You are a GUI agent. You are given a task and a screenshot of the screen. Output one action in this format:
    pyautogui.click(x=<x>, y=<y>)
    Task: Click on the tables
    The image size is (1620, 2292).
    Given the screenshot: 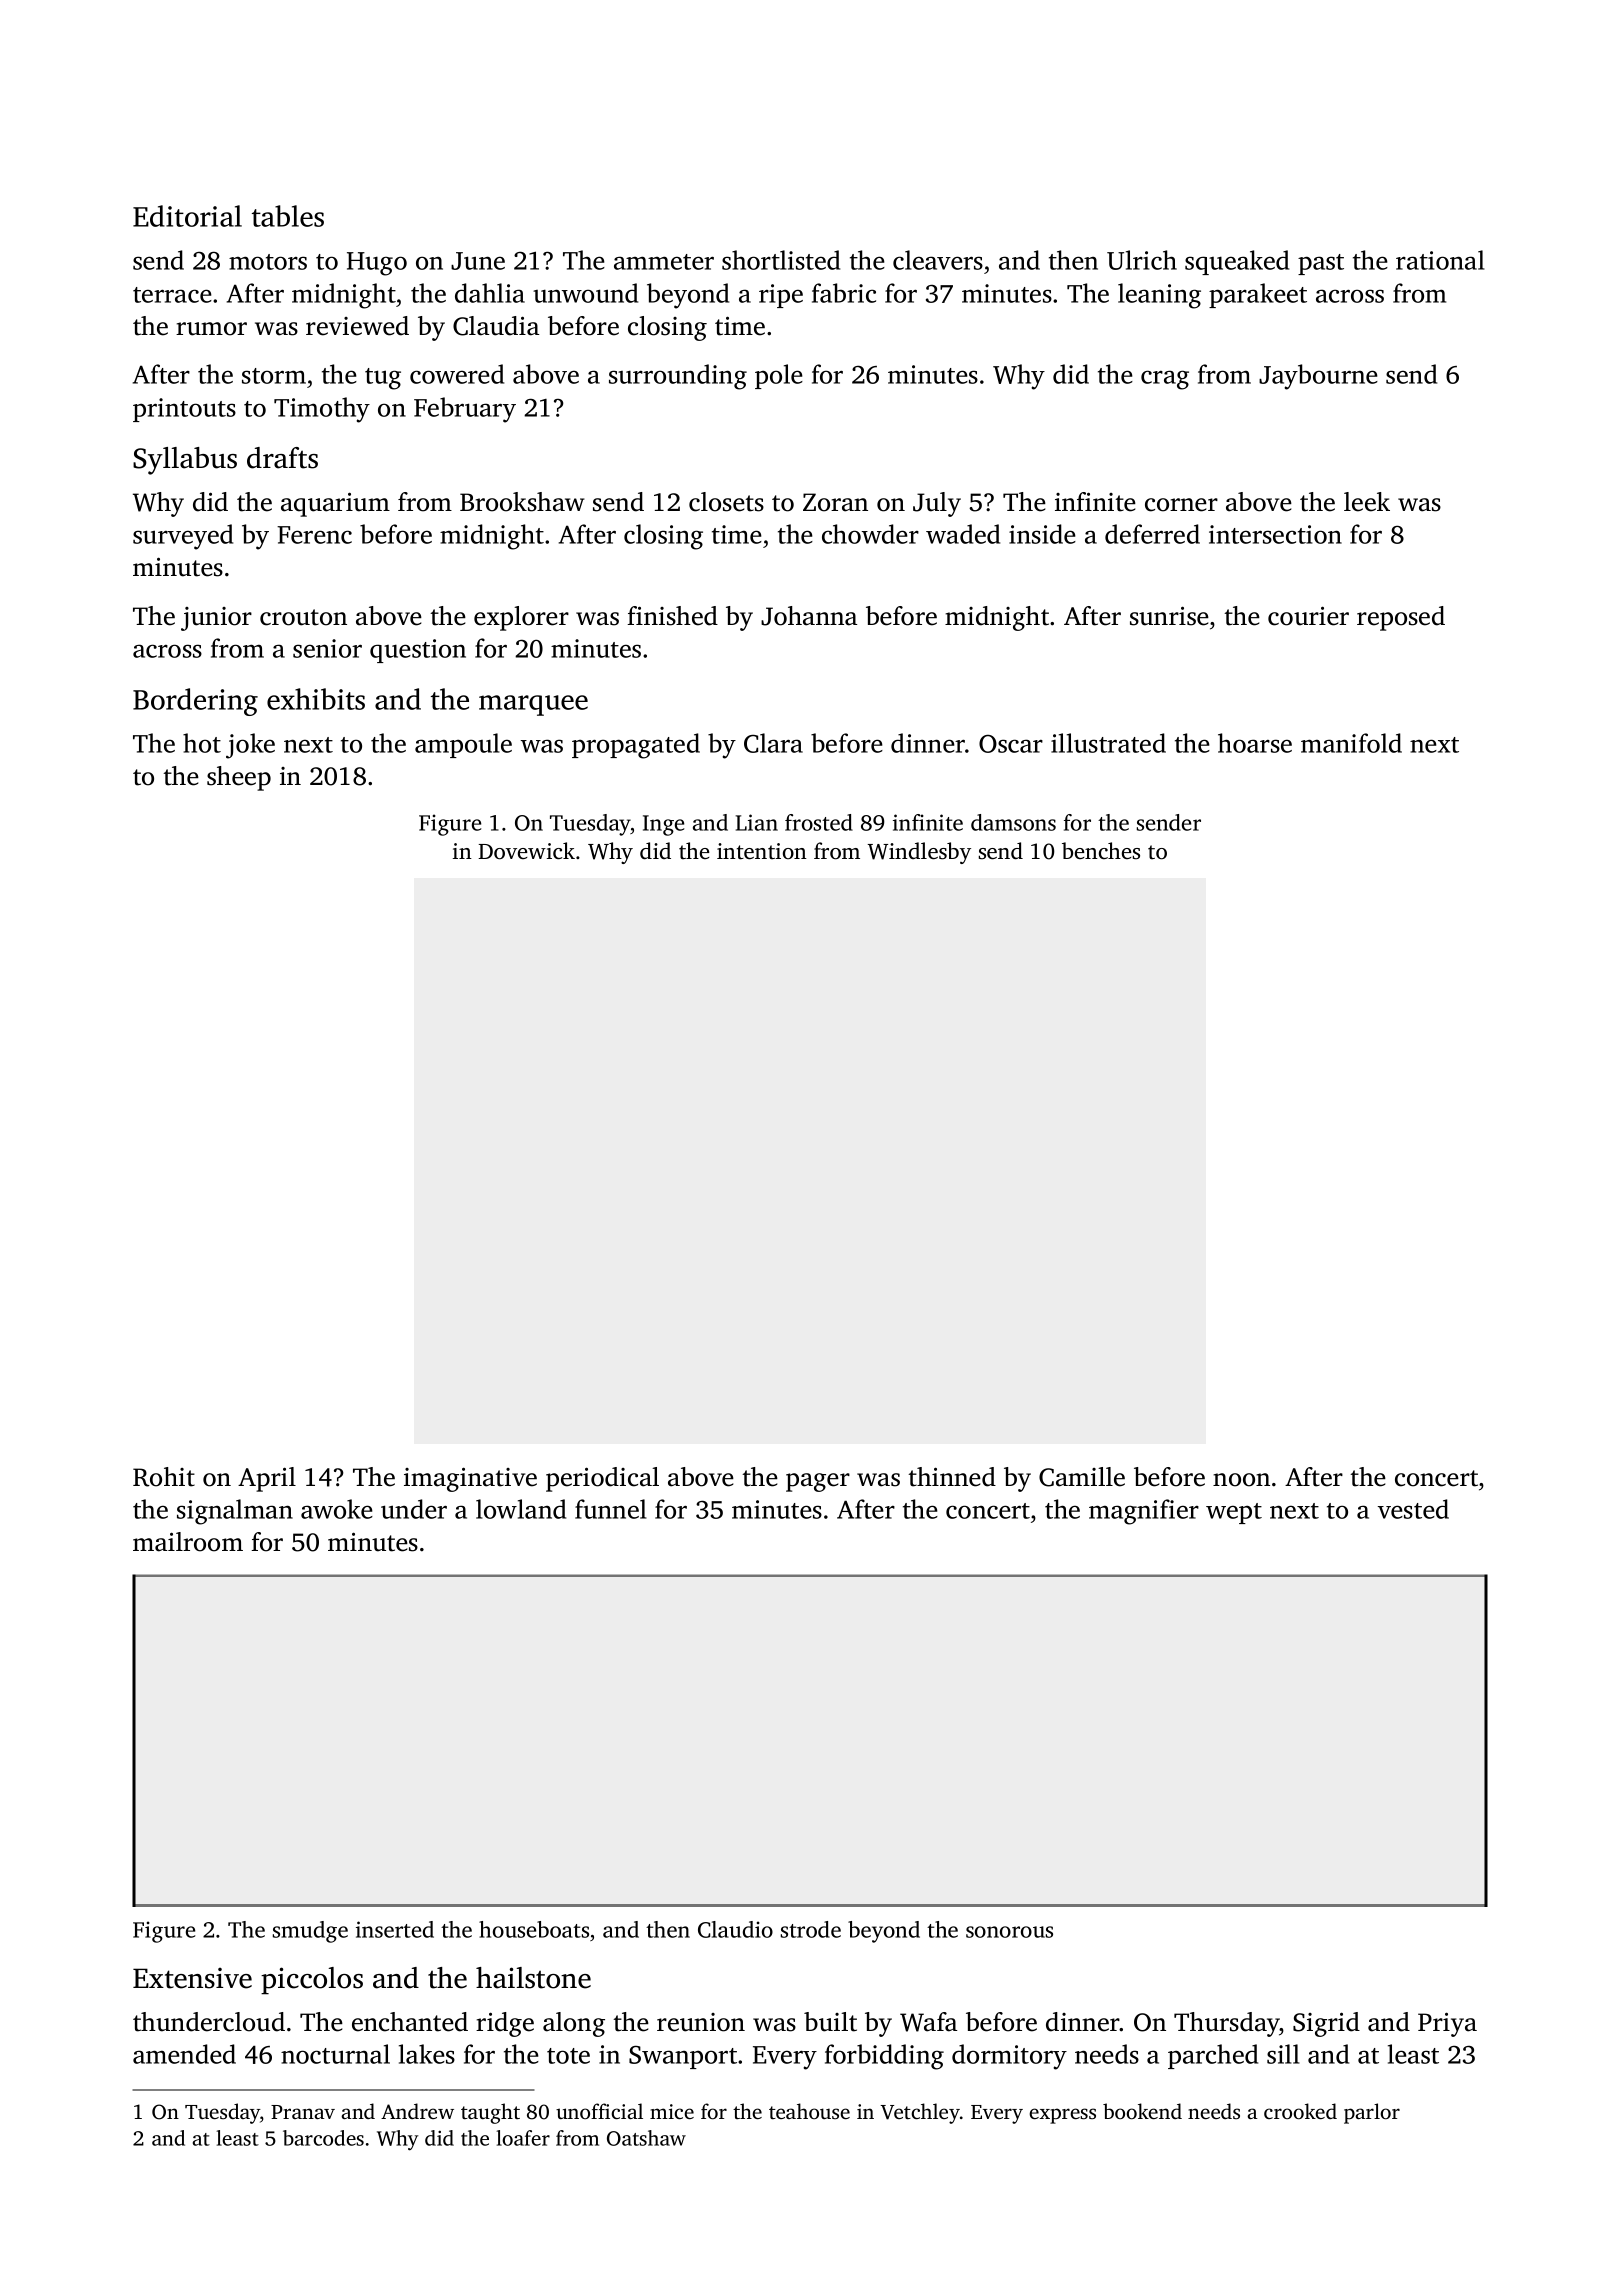 What is the action you would take?
    pyautogui.click(x=288, y=216)
